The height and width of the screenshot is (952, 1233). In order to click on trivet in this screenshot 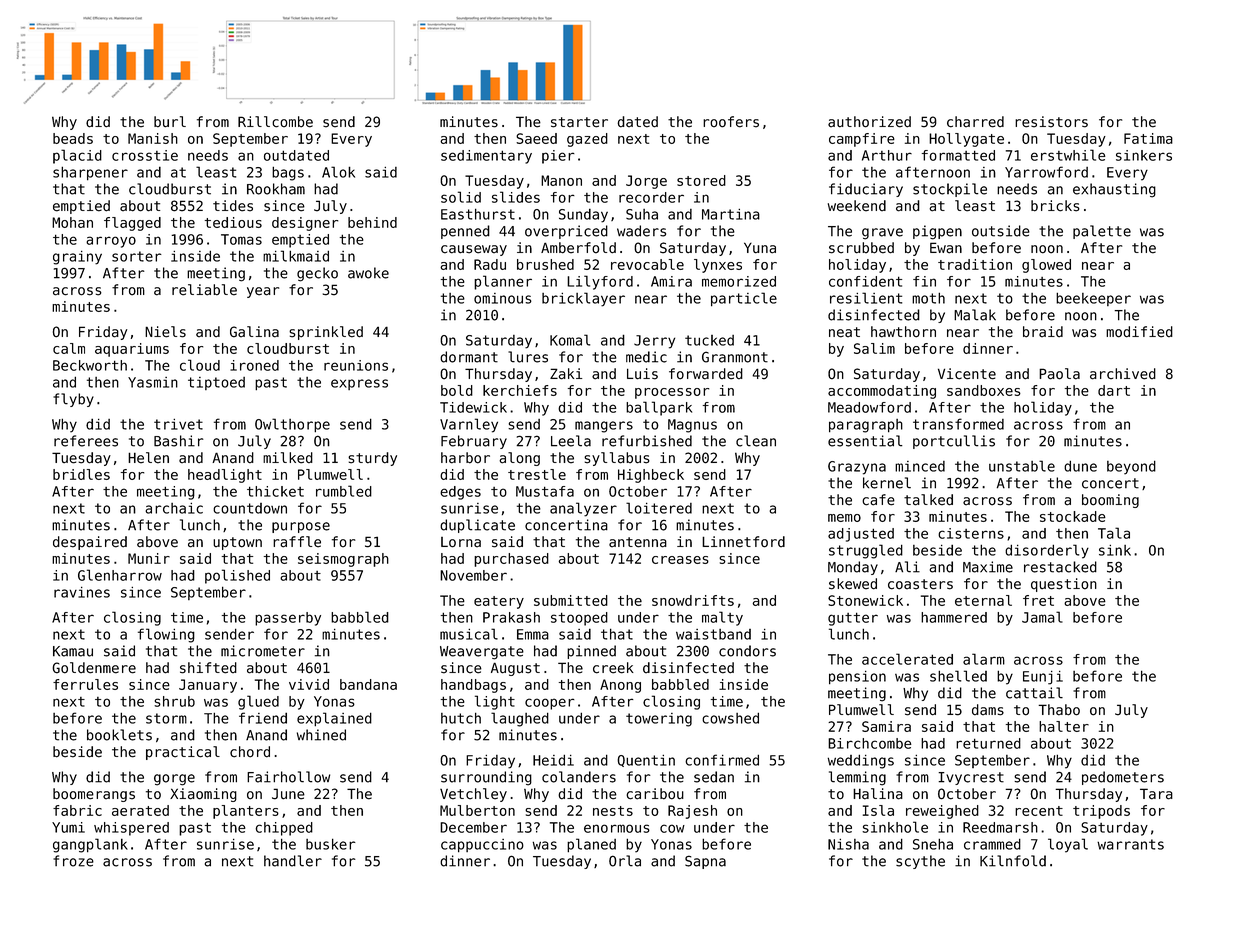, I will do `click(178, 424)`.
